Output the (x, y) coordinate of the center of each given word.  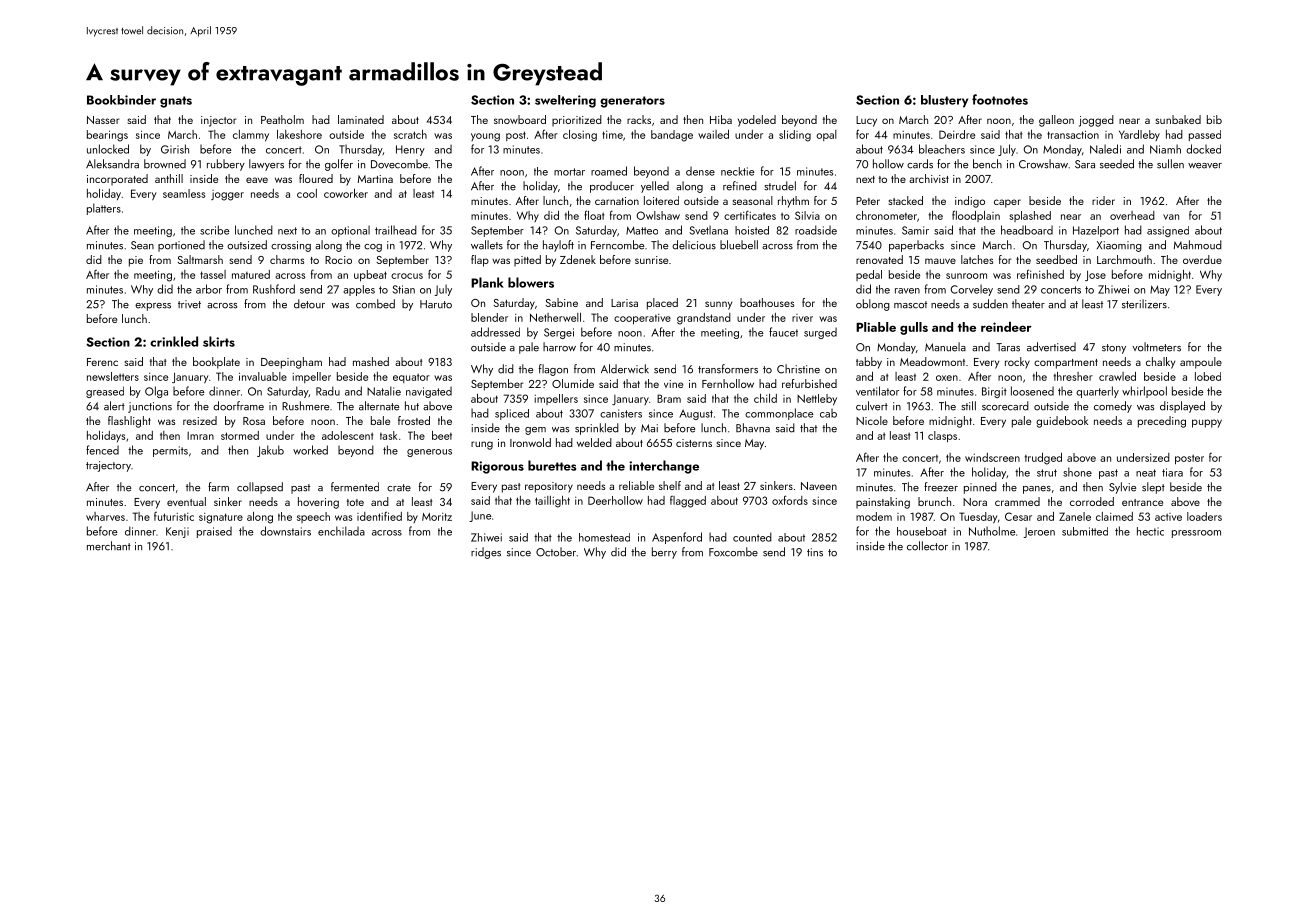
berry (664, 553)
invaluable (263, 376)
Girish (175, 149)
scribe (215, 230)
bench (987, 164)
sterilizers (1144, 304)
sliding (795, 136)
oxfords (790, 500)
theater (1028, 304)
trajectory (108, 466)
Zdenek (578, 259)
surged (820, 333)
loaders (1204, 516)
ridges (486, 553)
